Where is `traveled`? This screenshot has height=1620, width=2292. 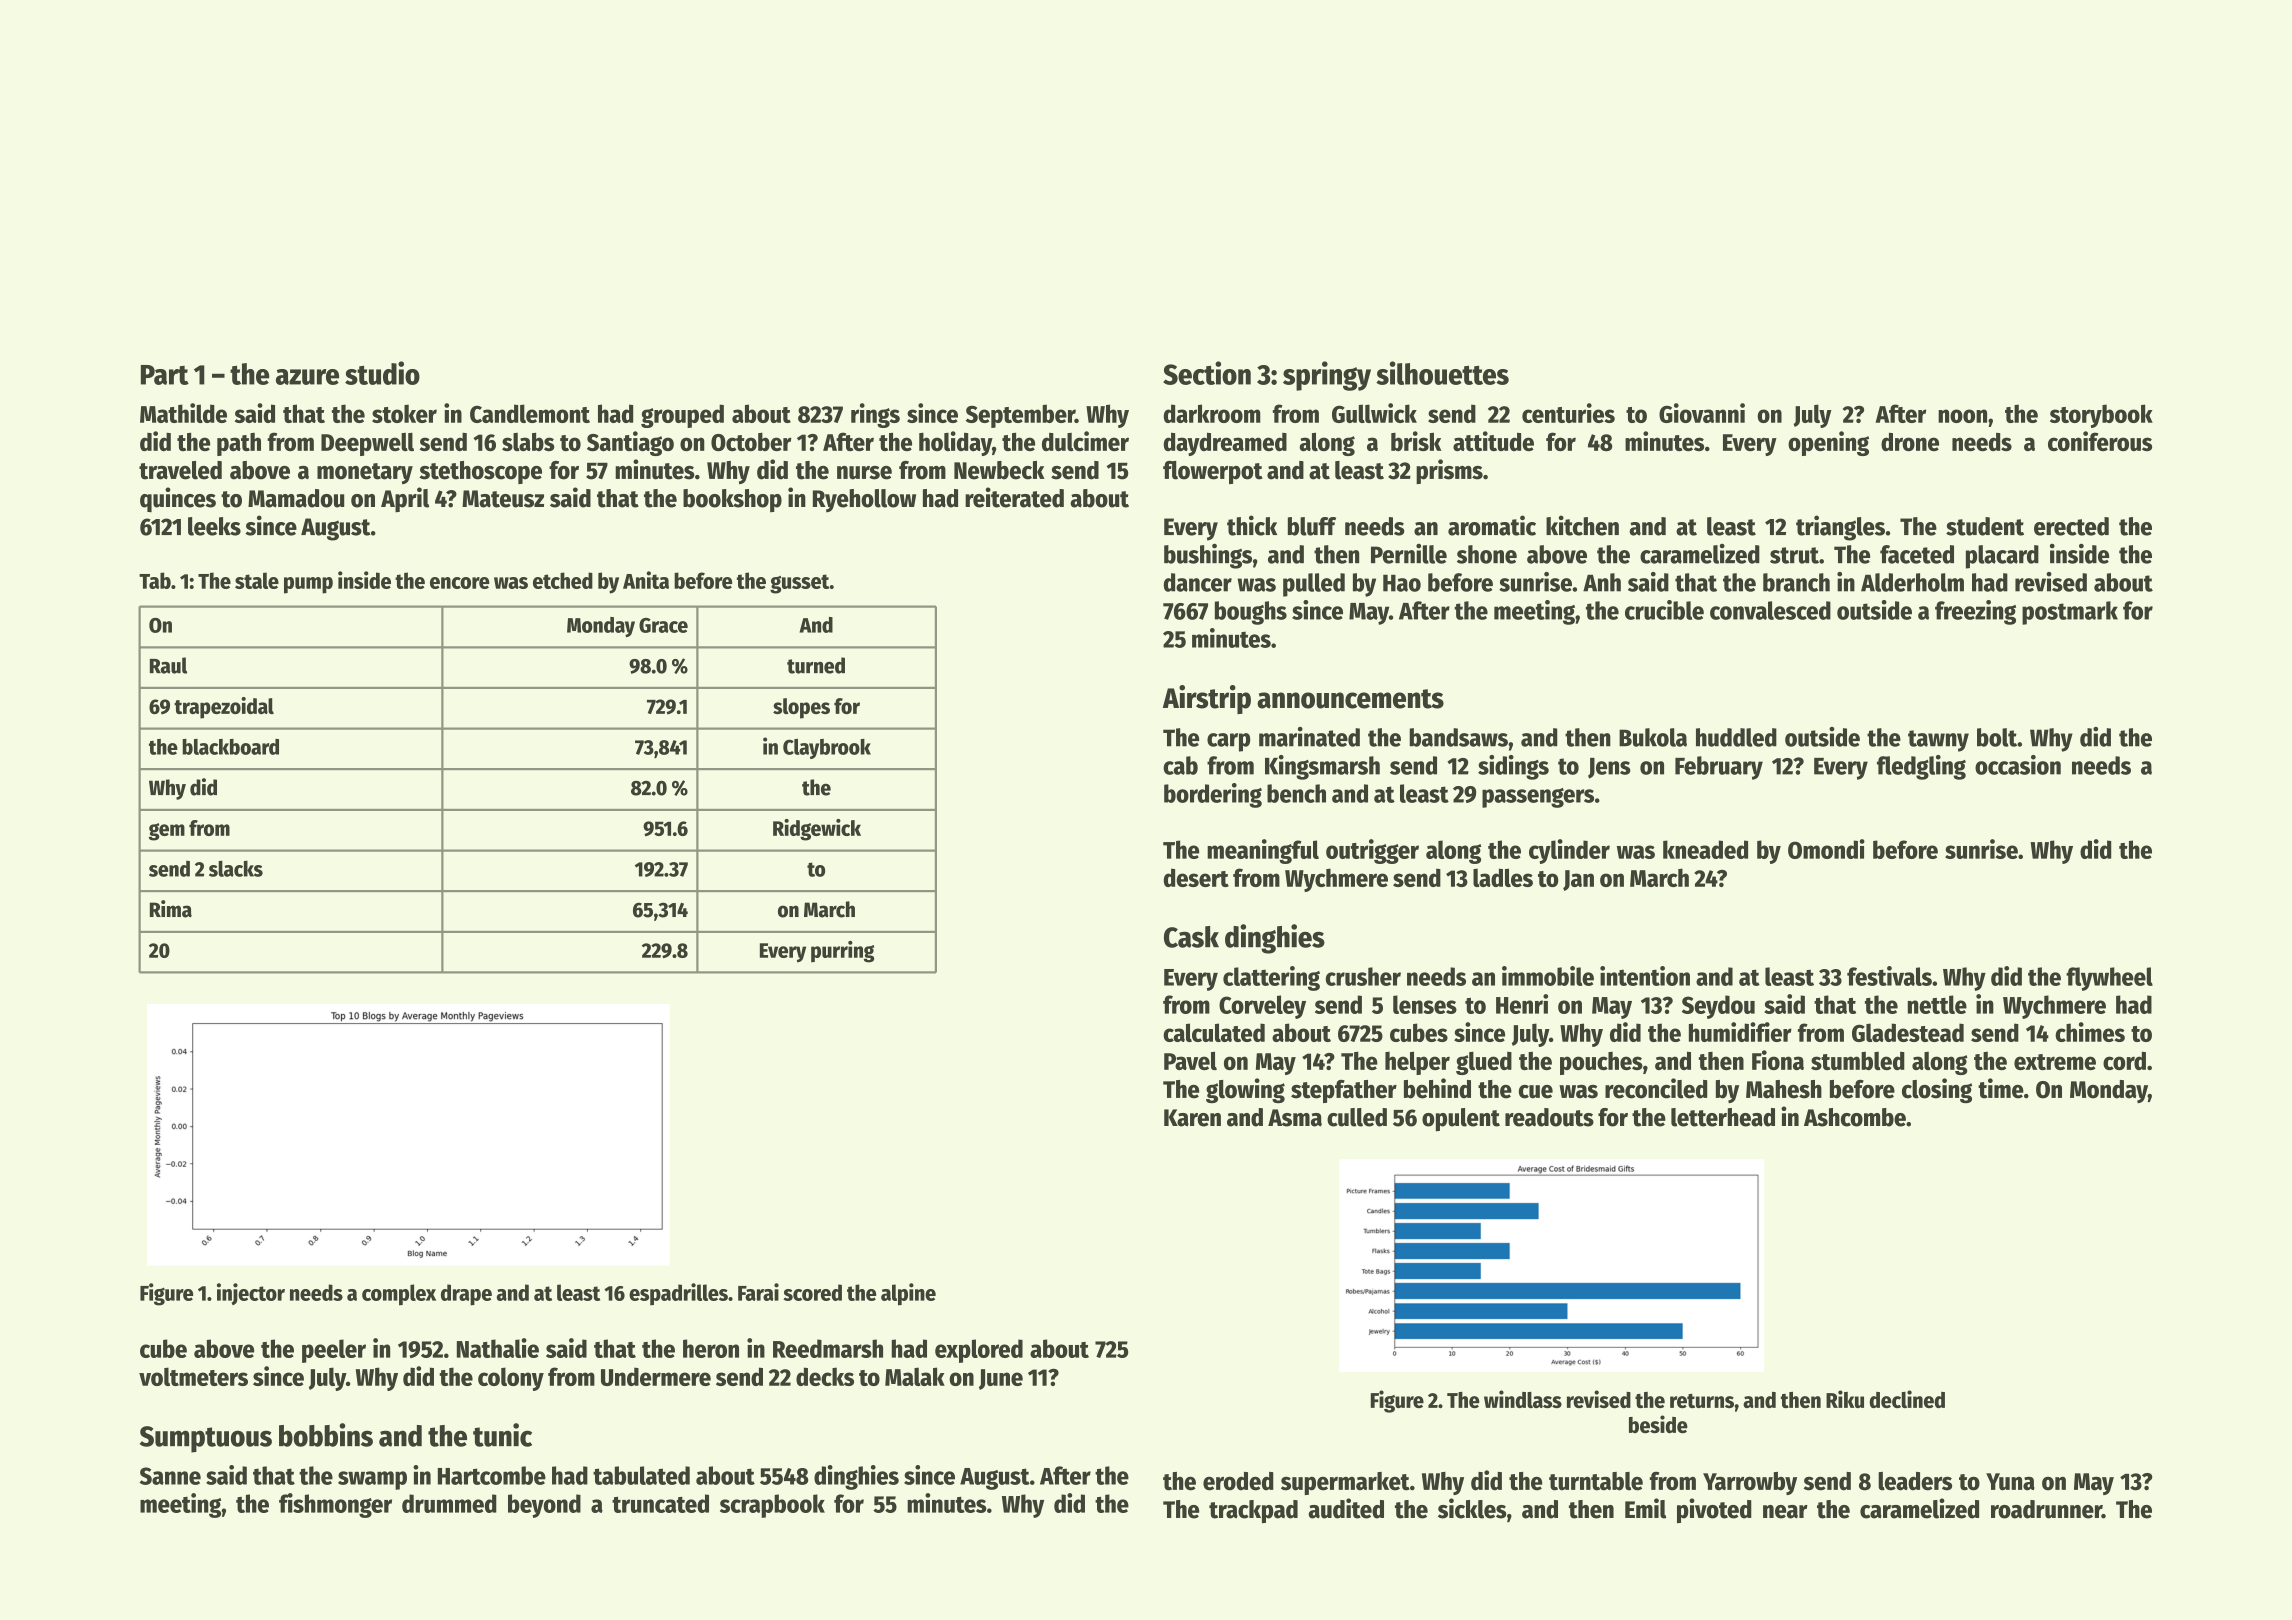
traveled is located at coordinates (180, 470).
